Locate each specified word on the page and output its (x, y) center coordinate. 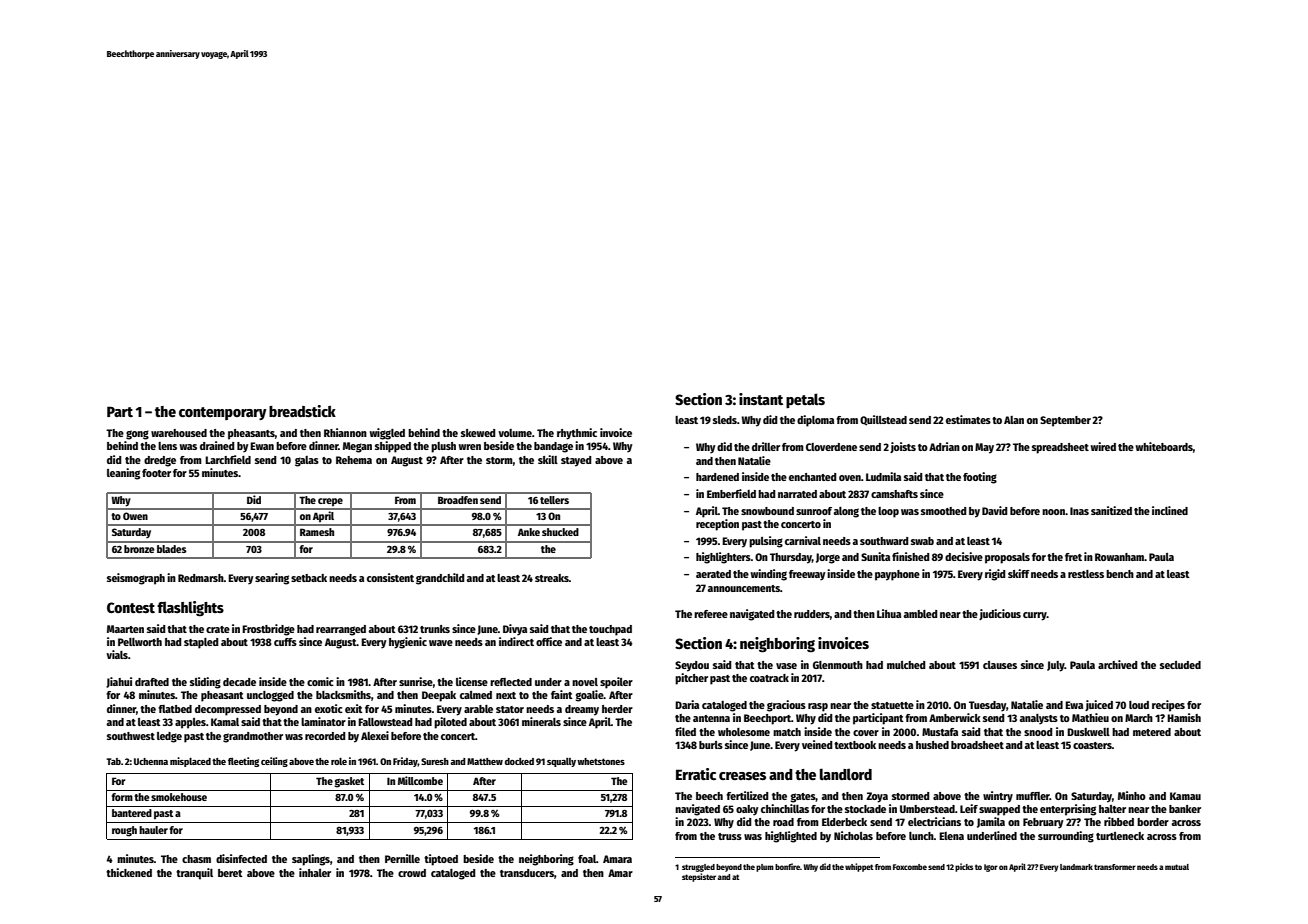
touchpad (610, 630)
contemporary (223, 413)
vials (117, 654)
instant (761, 399)
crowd (412, 873)
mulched (906, 665)
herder (617, 709)
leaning (123, 474)
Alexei (375, 735)
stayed (576, 461)
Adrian (944, 446)
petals (805, 400)
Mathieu (1090, 717)
